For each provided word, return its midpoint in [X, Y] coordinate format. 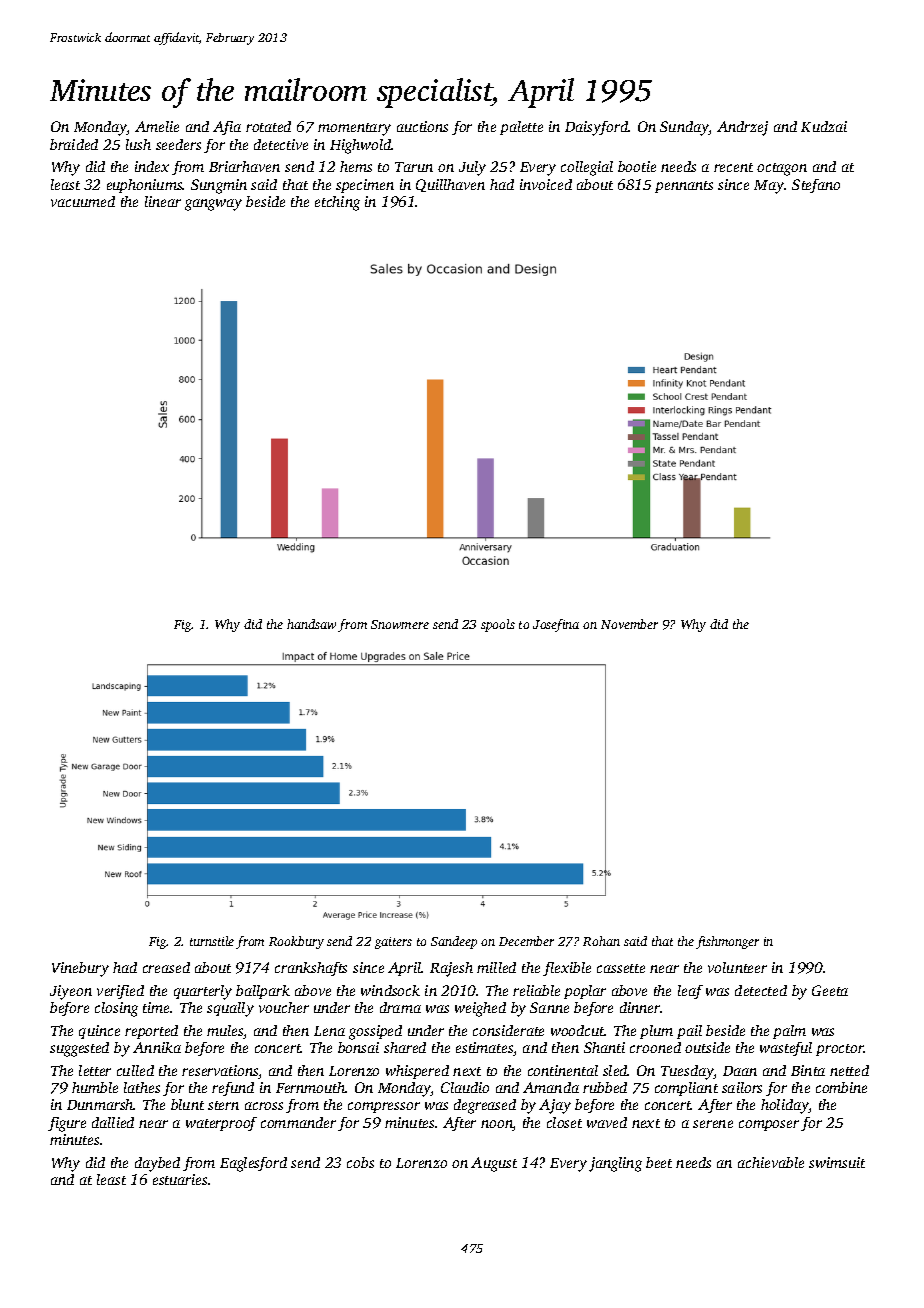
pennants [684, 187]
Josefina [556, 625]
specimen [365, 186]
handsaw [311, 624]
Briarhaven [244, 166]
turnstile [212, 941]
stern [223, 1105]
